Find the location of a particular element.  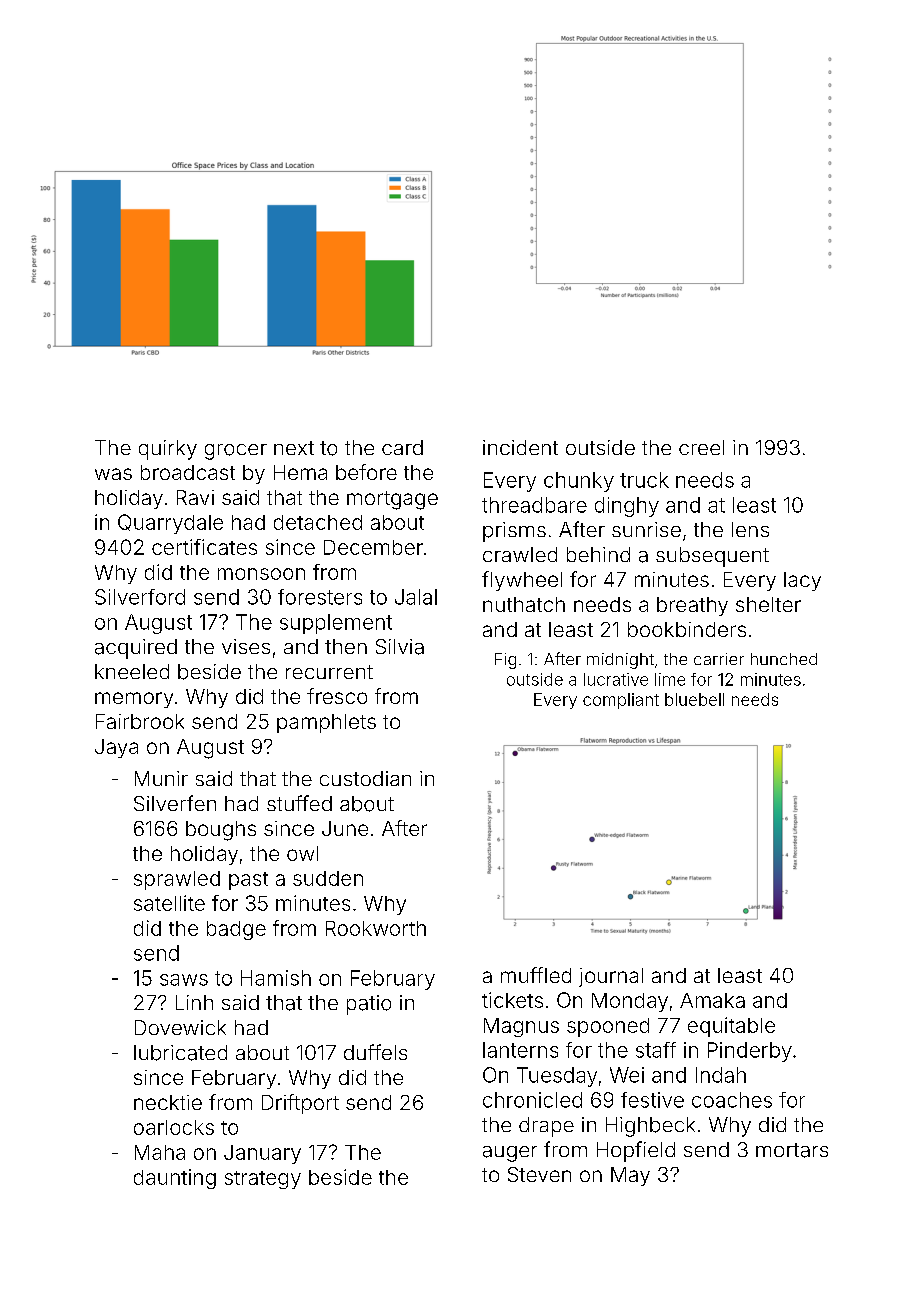

incident is located at coordinates (520, 447).
